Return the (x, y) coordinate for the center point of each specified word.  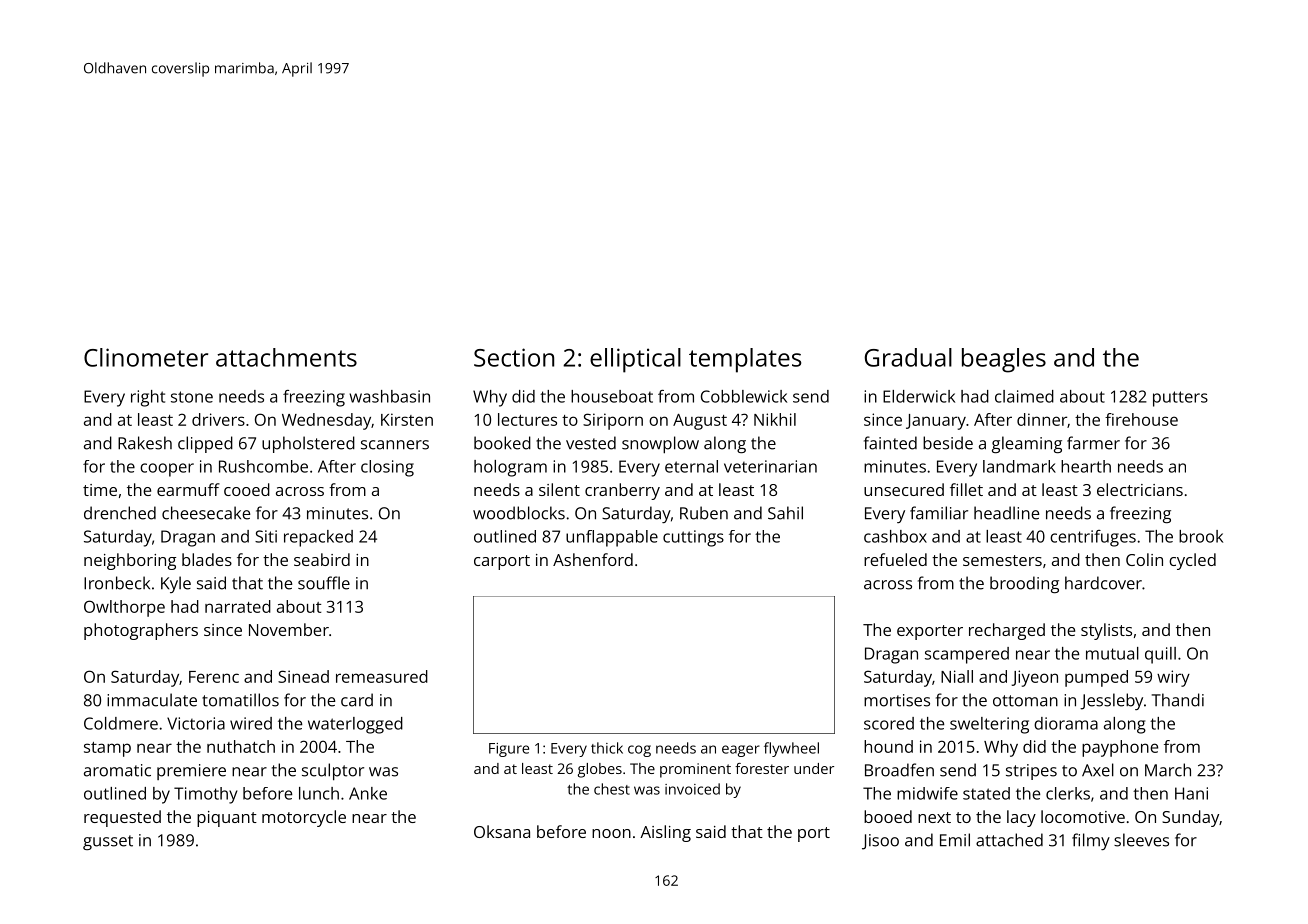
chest (612, 789)
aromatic (117, 770)
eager (741, 751)
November (289, 629)
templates (745, 360)
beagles (1004, 360)
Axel (1098, 770)
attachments (286, 357)
